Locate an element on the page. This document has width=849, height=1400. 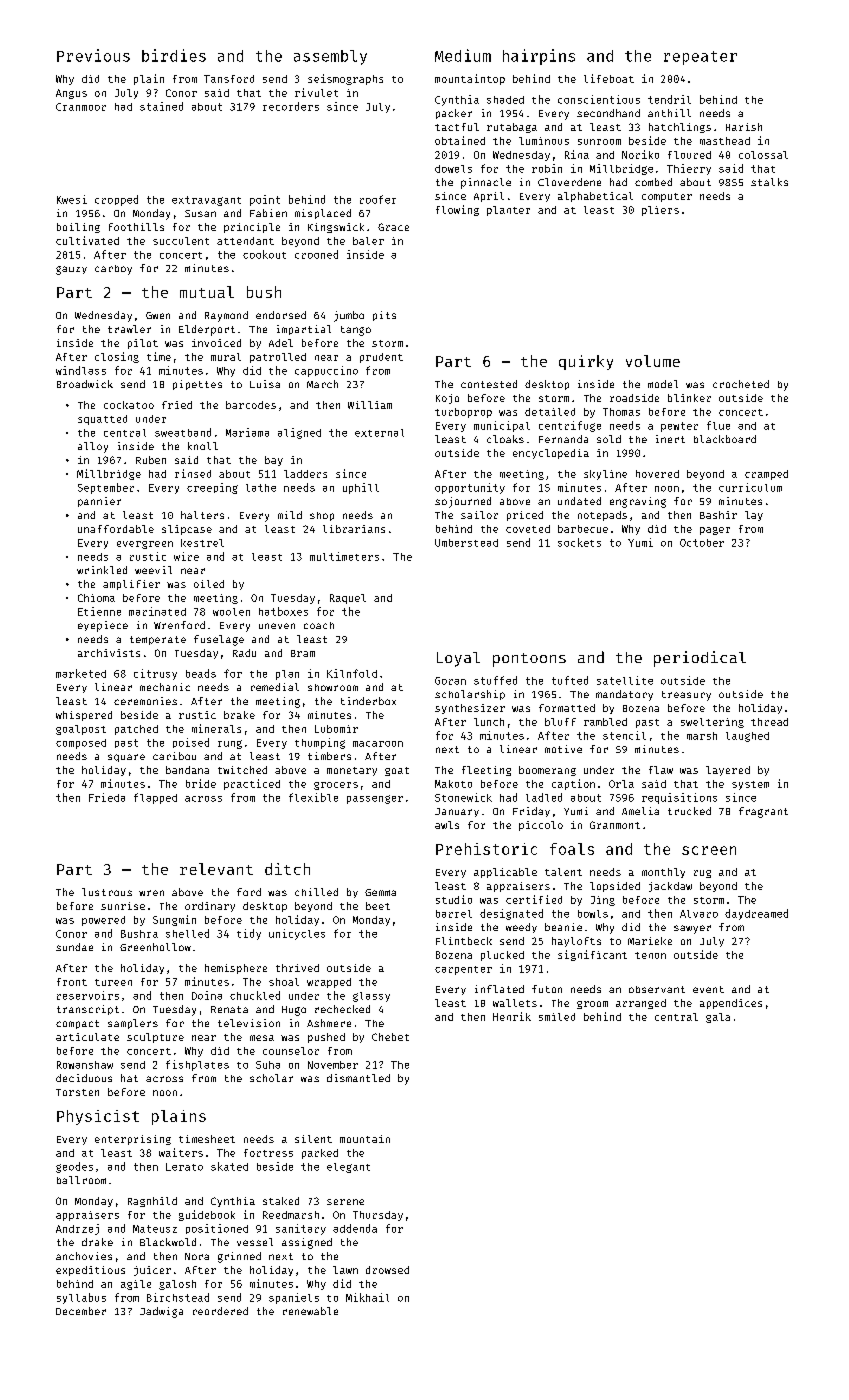
tendril is located at coordinates (669, 99).
